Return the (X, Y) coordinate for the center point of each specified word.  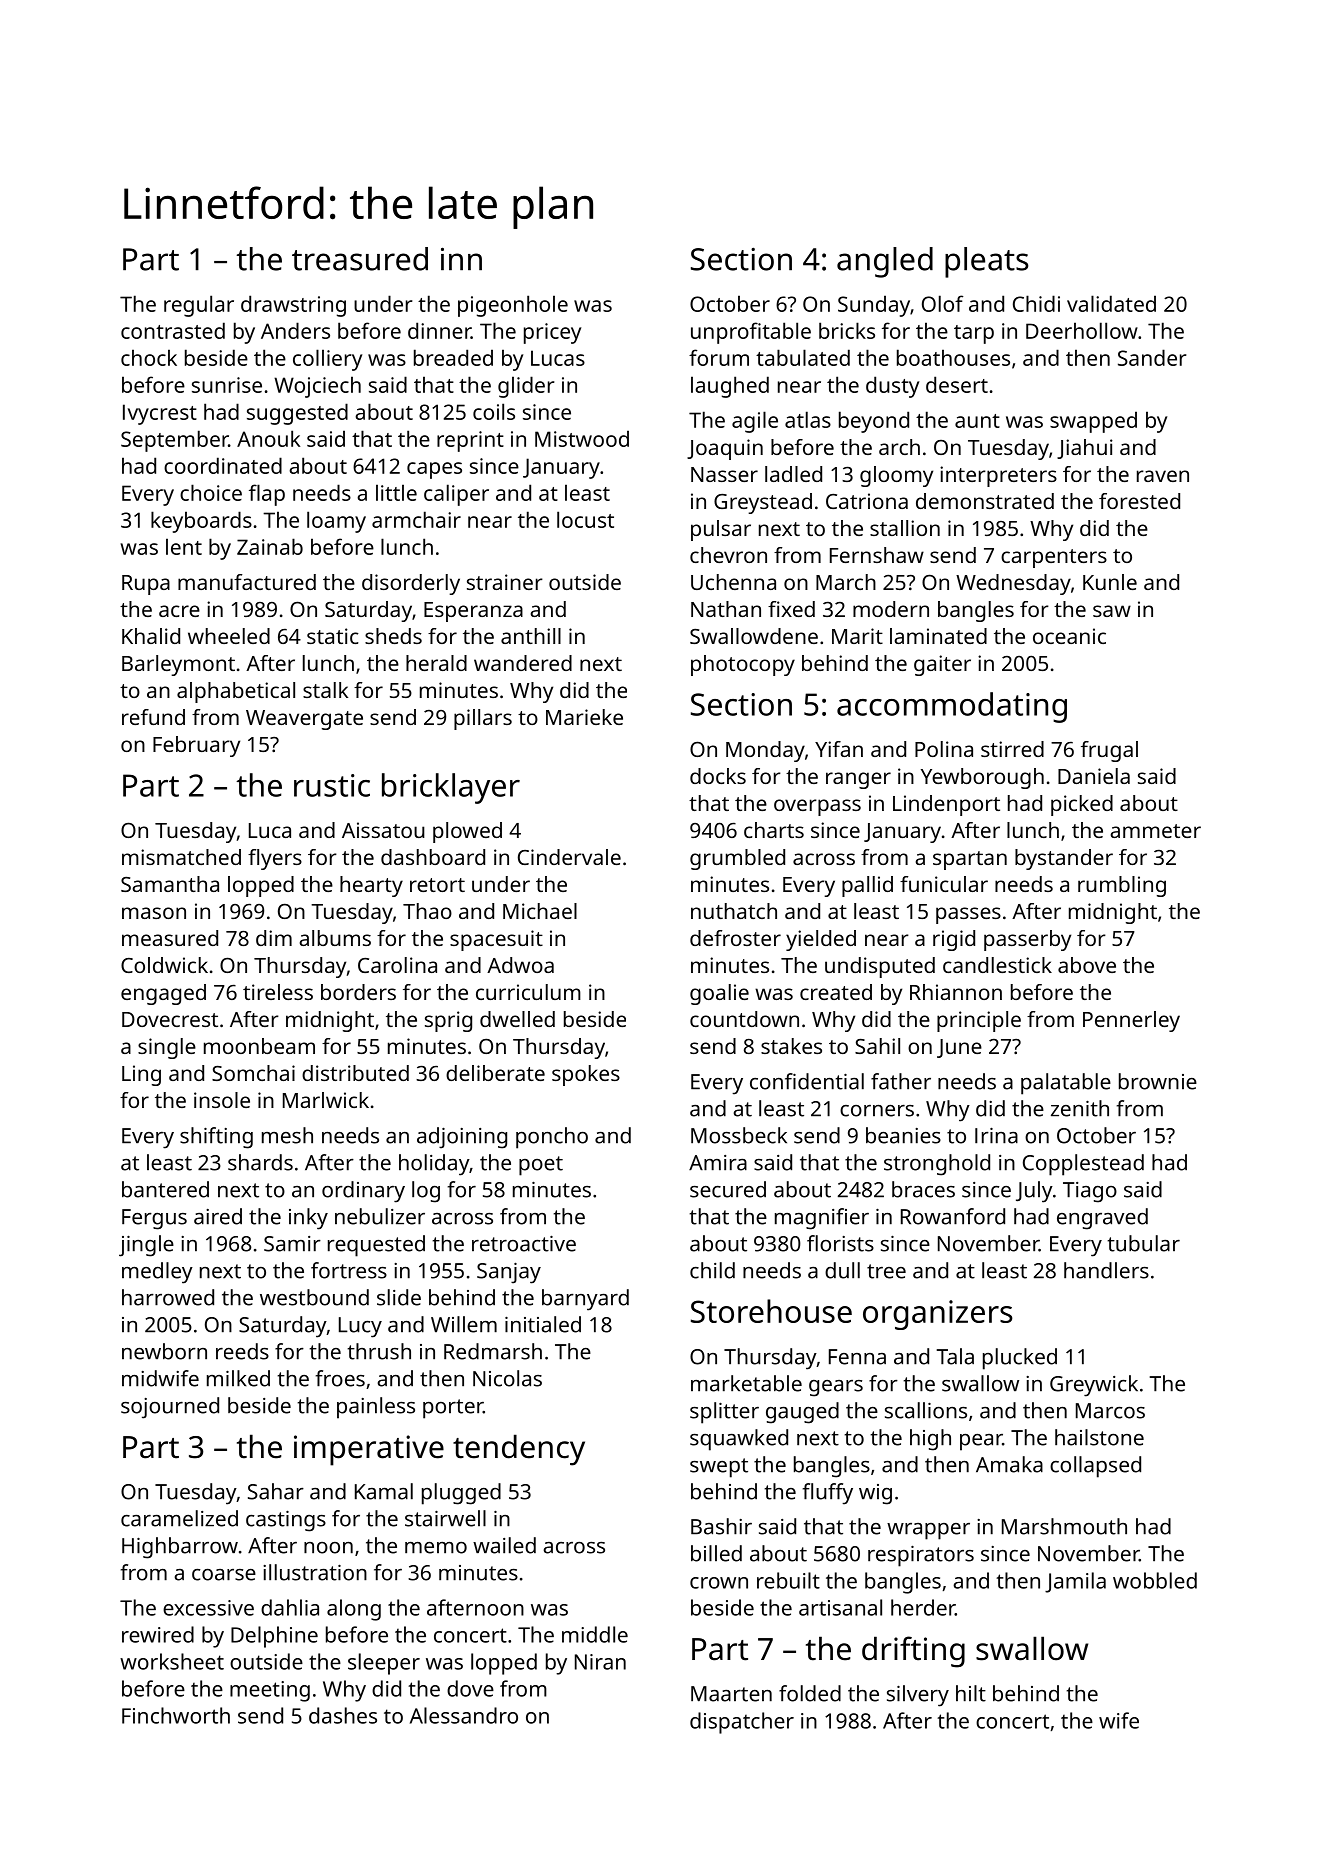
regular (199, 306)
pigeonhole (513, 306)
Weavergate (304, 720)
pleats (986, 262)
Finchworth (176, 1715)
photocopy (743, 665)
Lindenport (946, 805)
